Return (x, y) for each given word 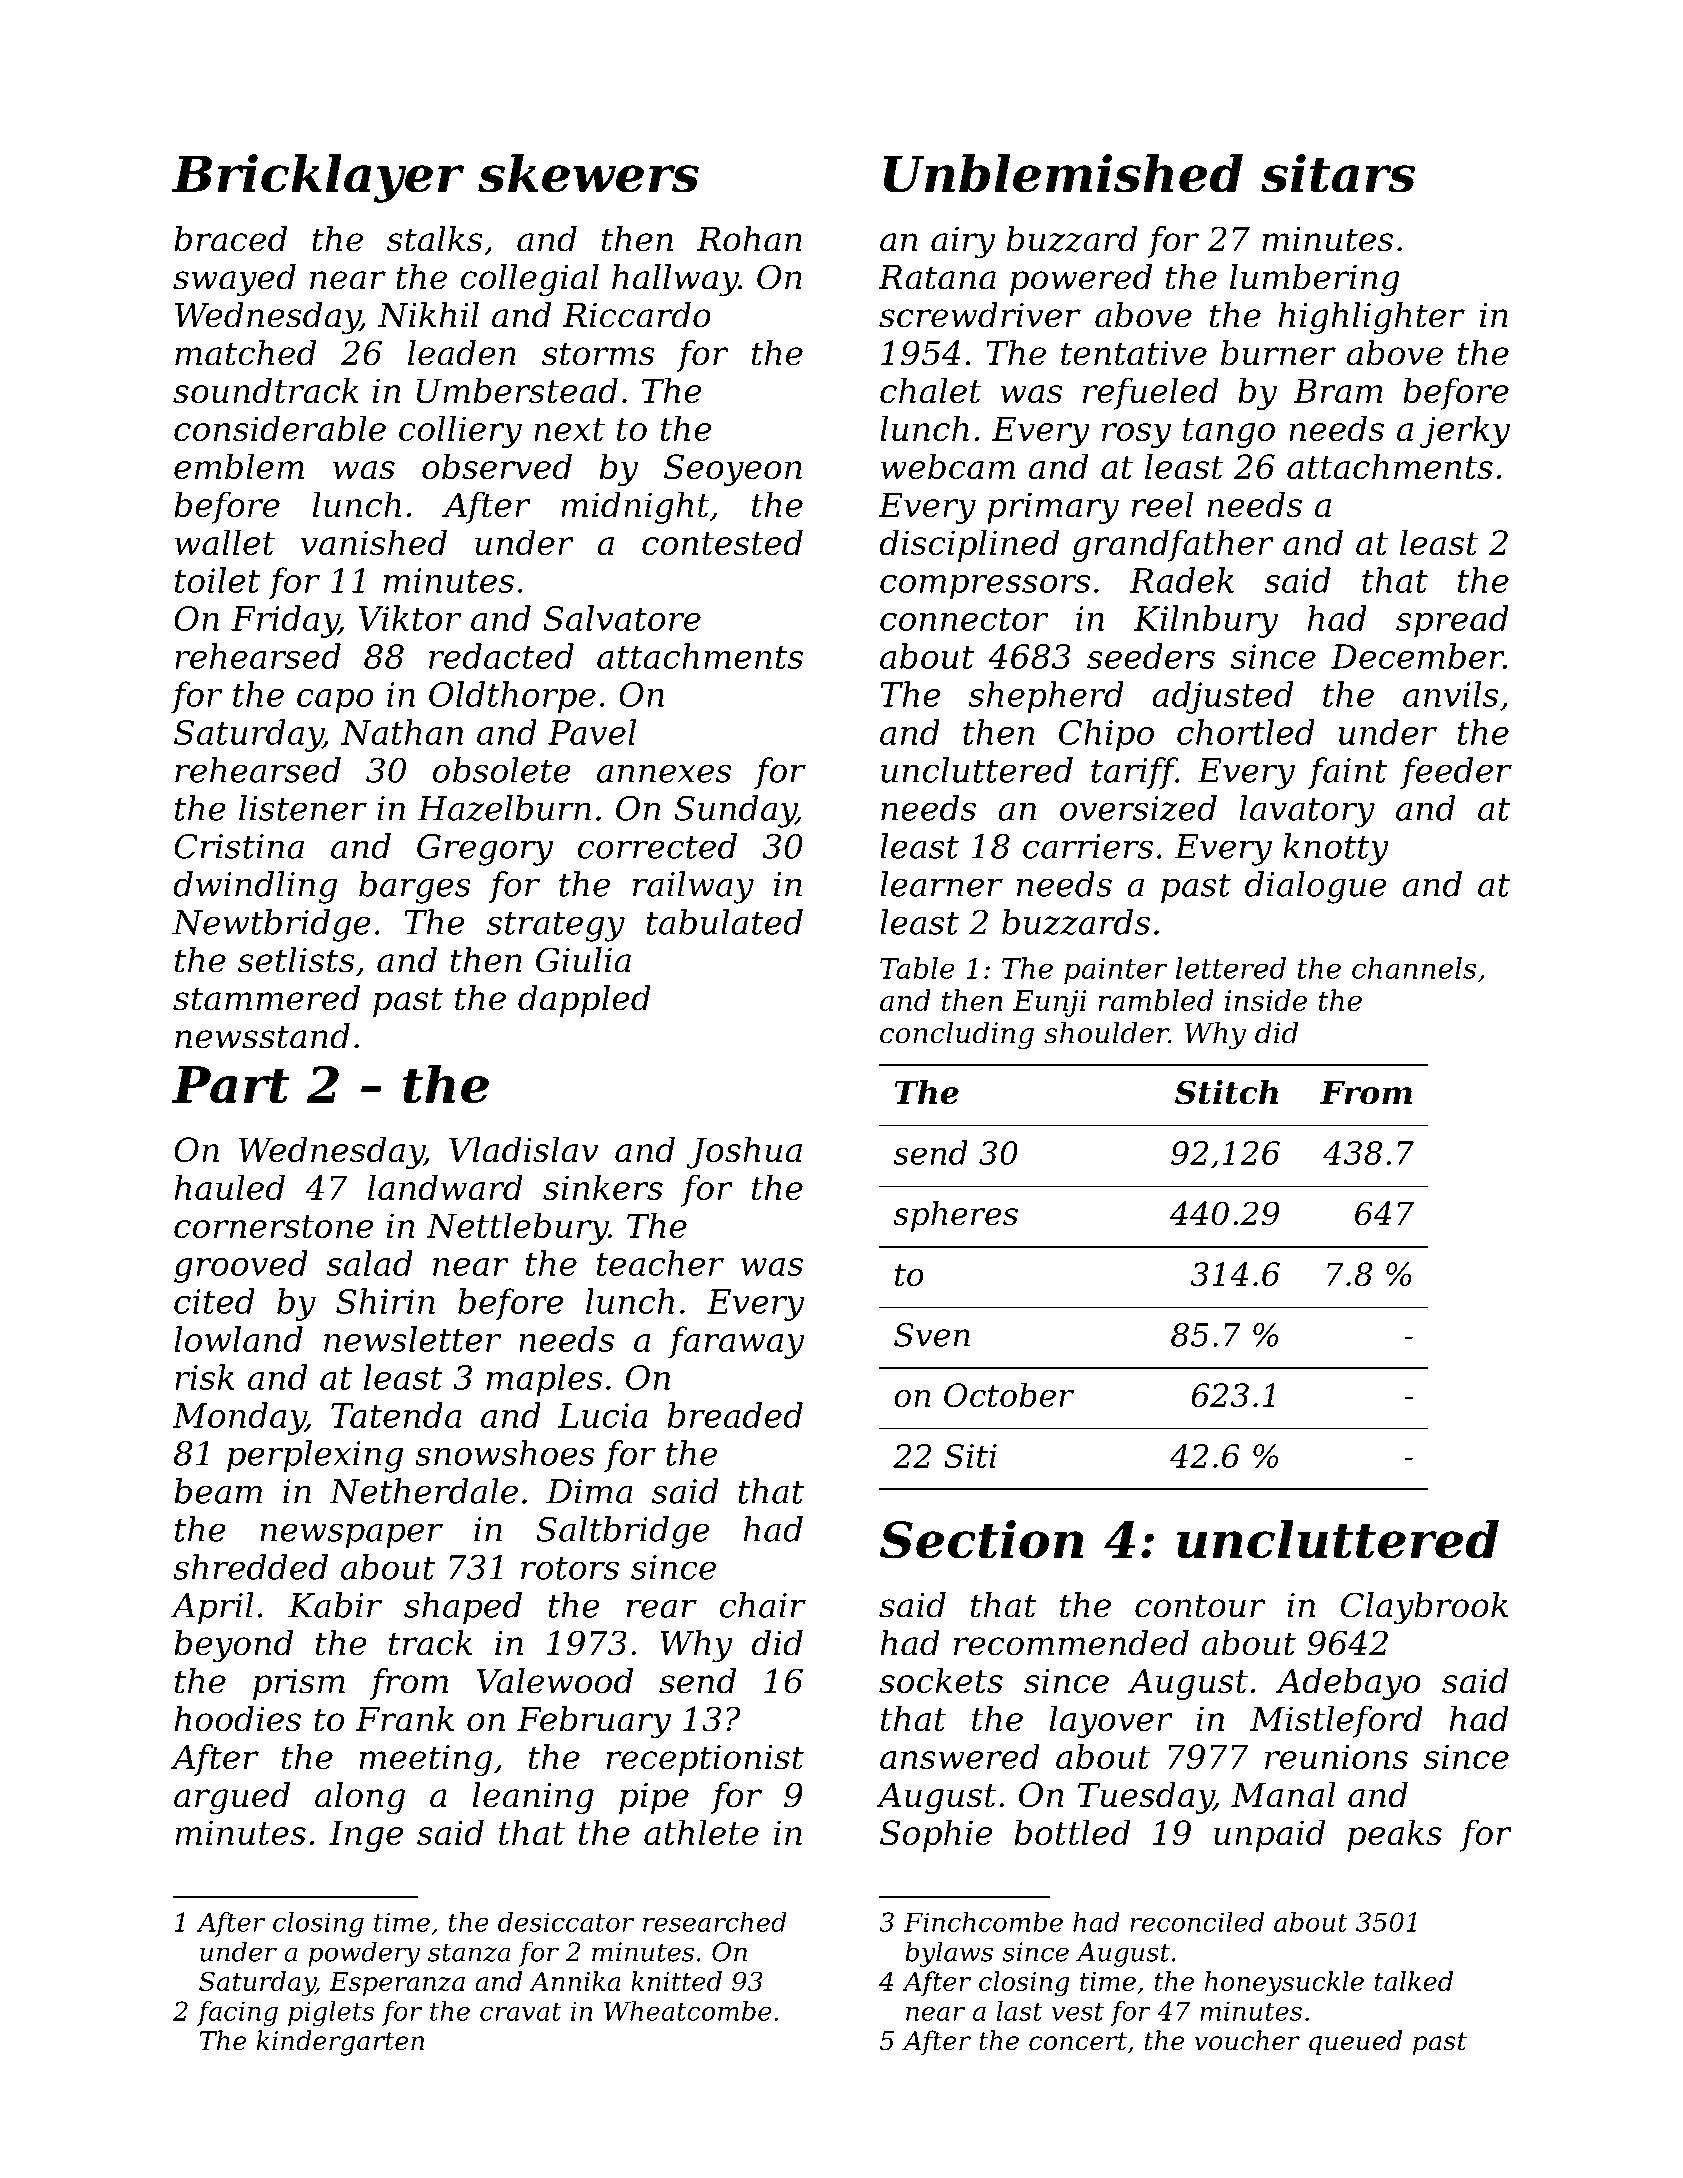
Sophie (936, 1835)
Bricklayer (318, 178)
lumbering (1315, 280)
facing (237, 2013)
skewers (588, 173)
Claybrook (1424, 1608)
